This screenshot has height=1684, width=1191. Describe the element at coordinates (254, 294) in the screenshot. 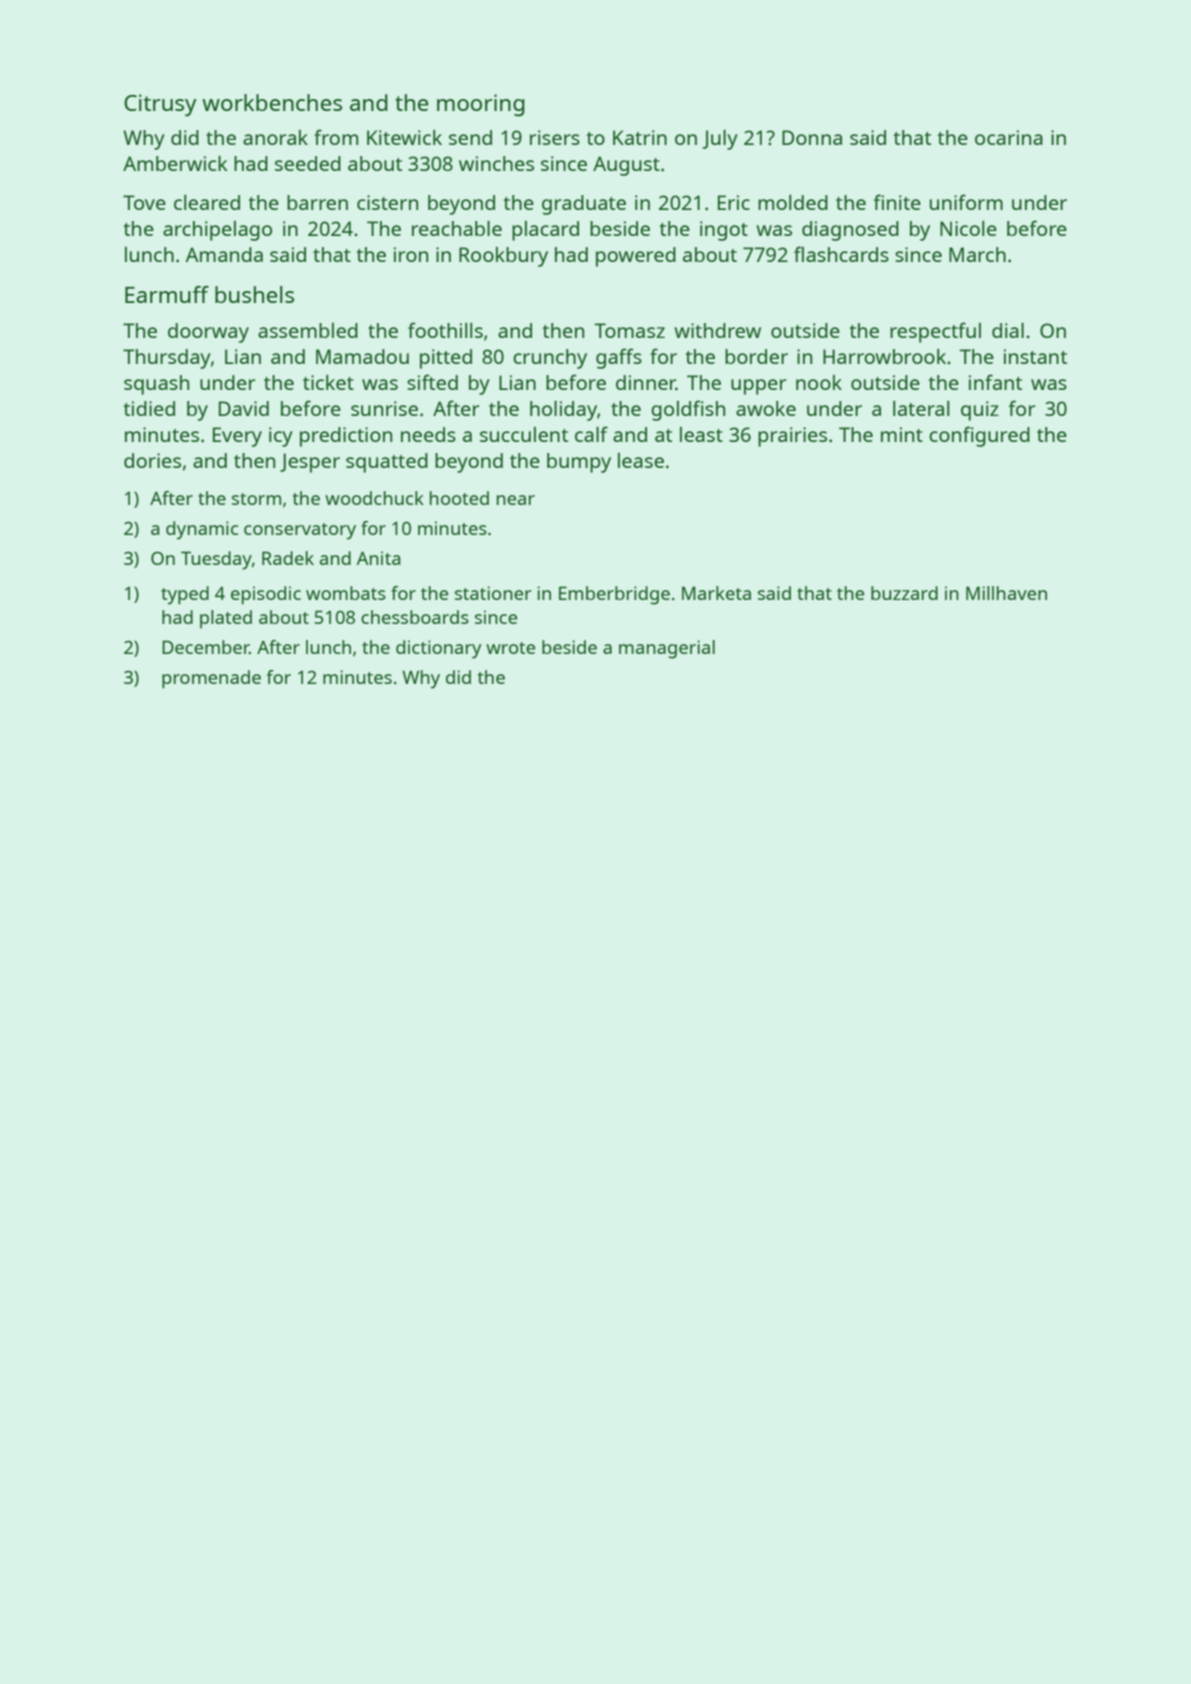

I see `bushels` at that location.
